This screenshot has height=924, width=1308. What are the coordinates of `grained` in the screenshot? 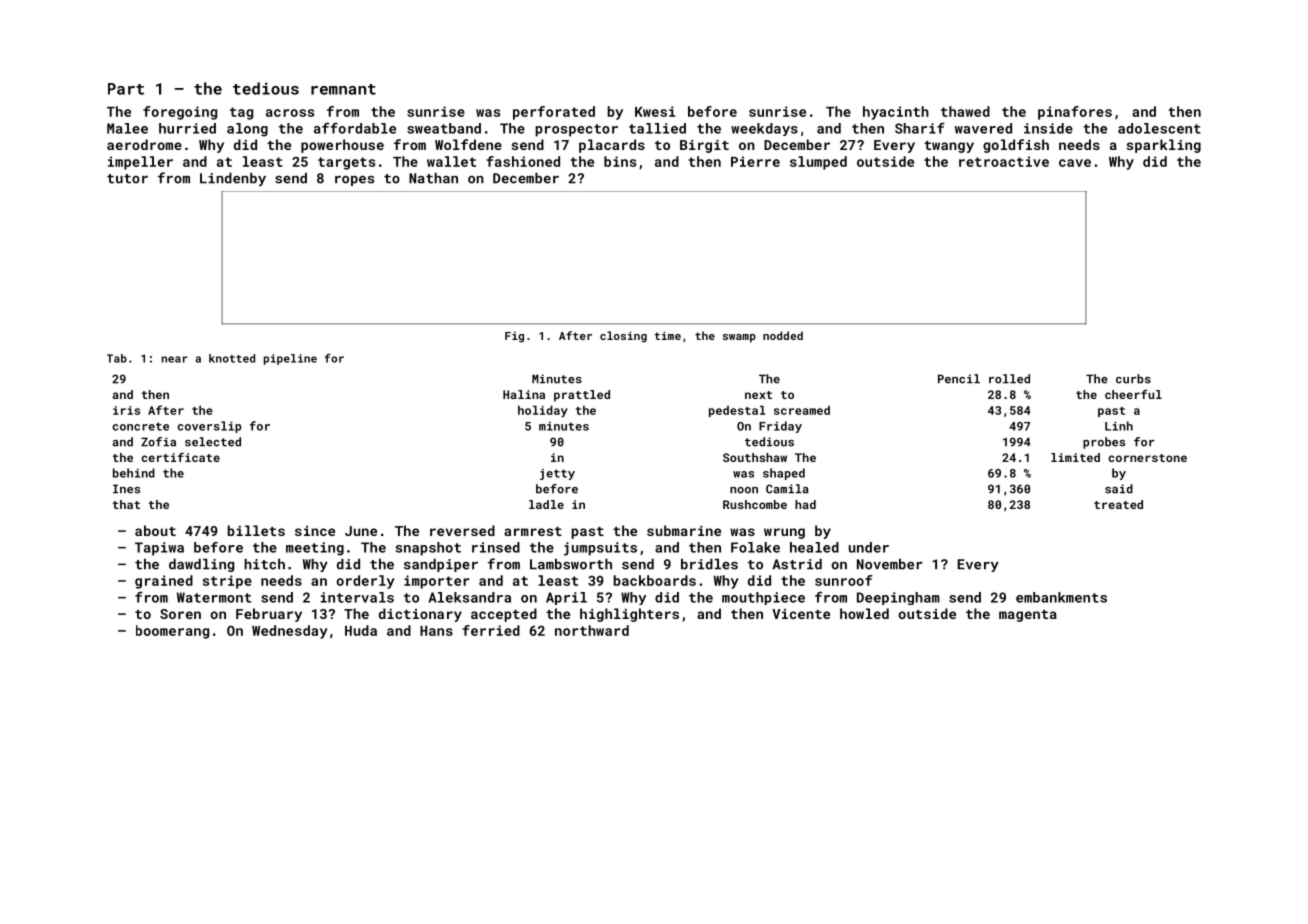 It's located at (164, 582).
